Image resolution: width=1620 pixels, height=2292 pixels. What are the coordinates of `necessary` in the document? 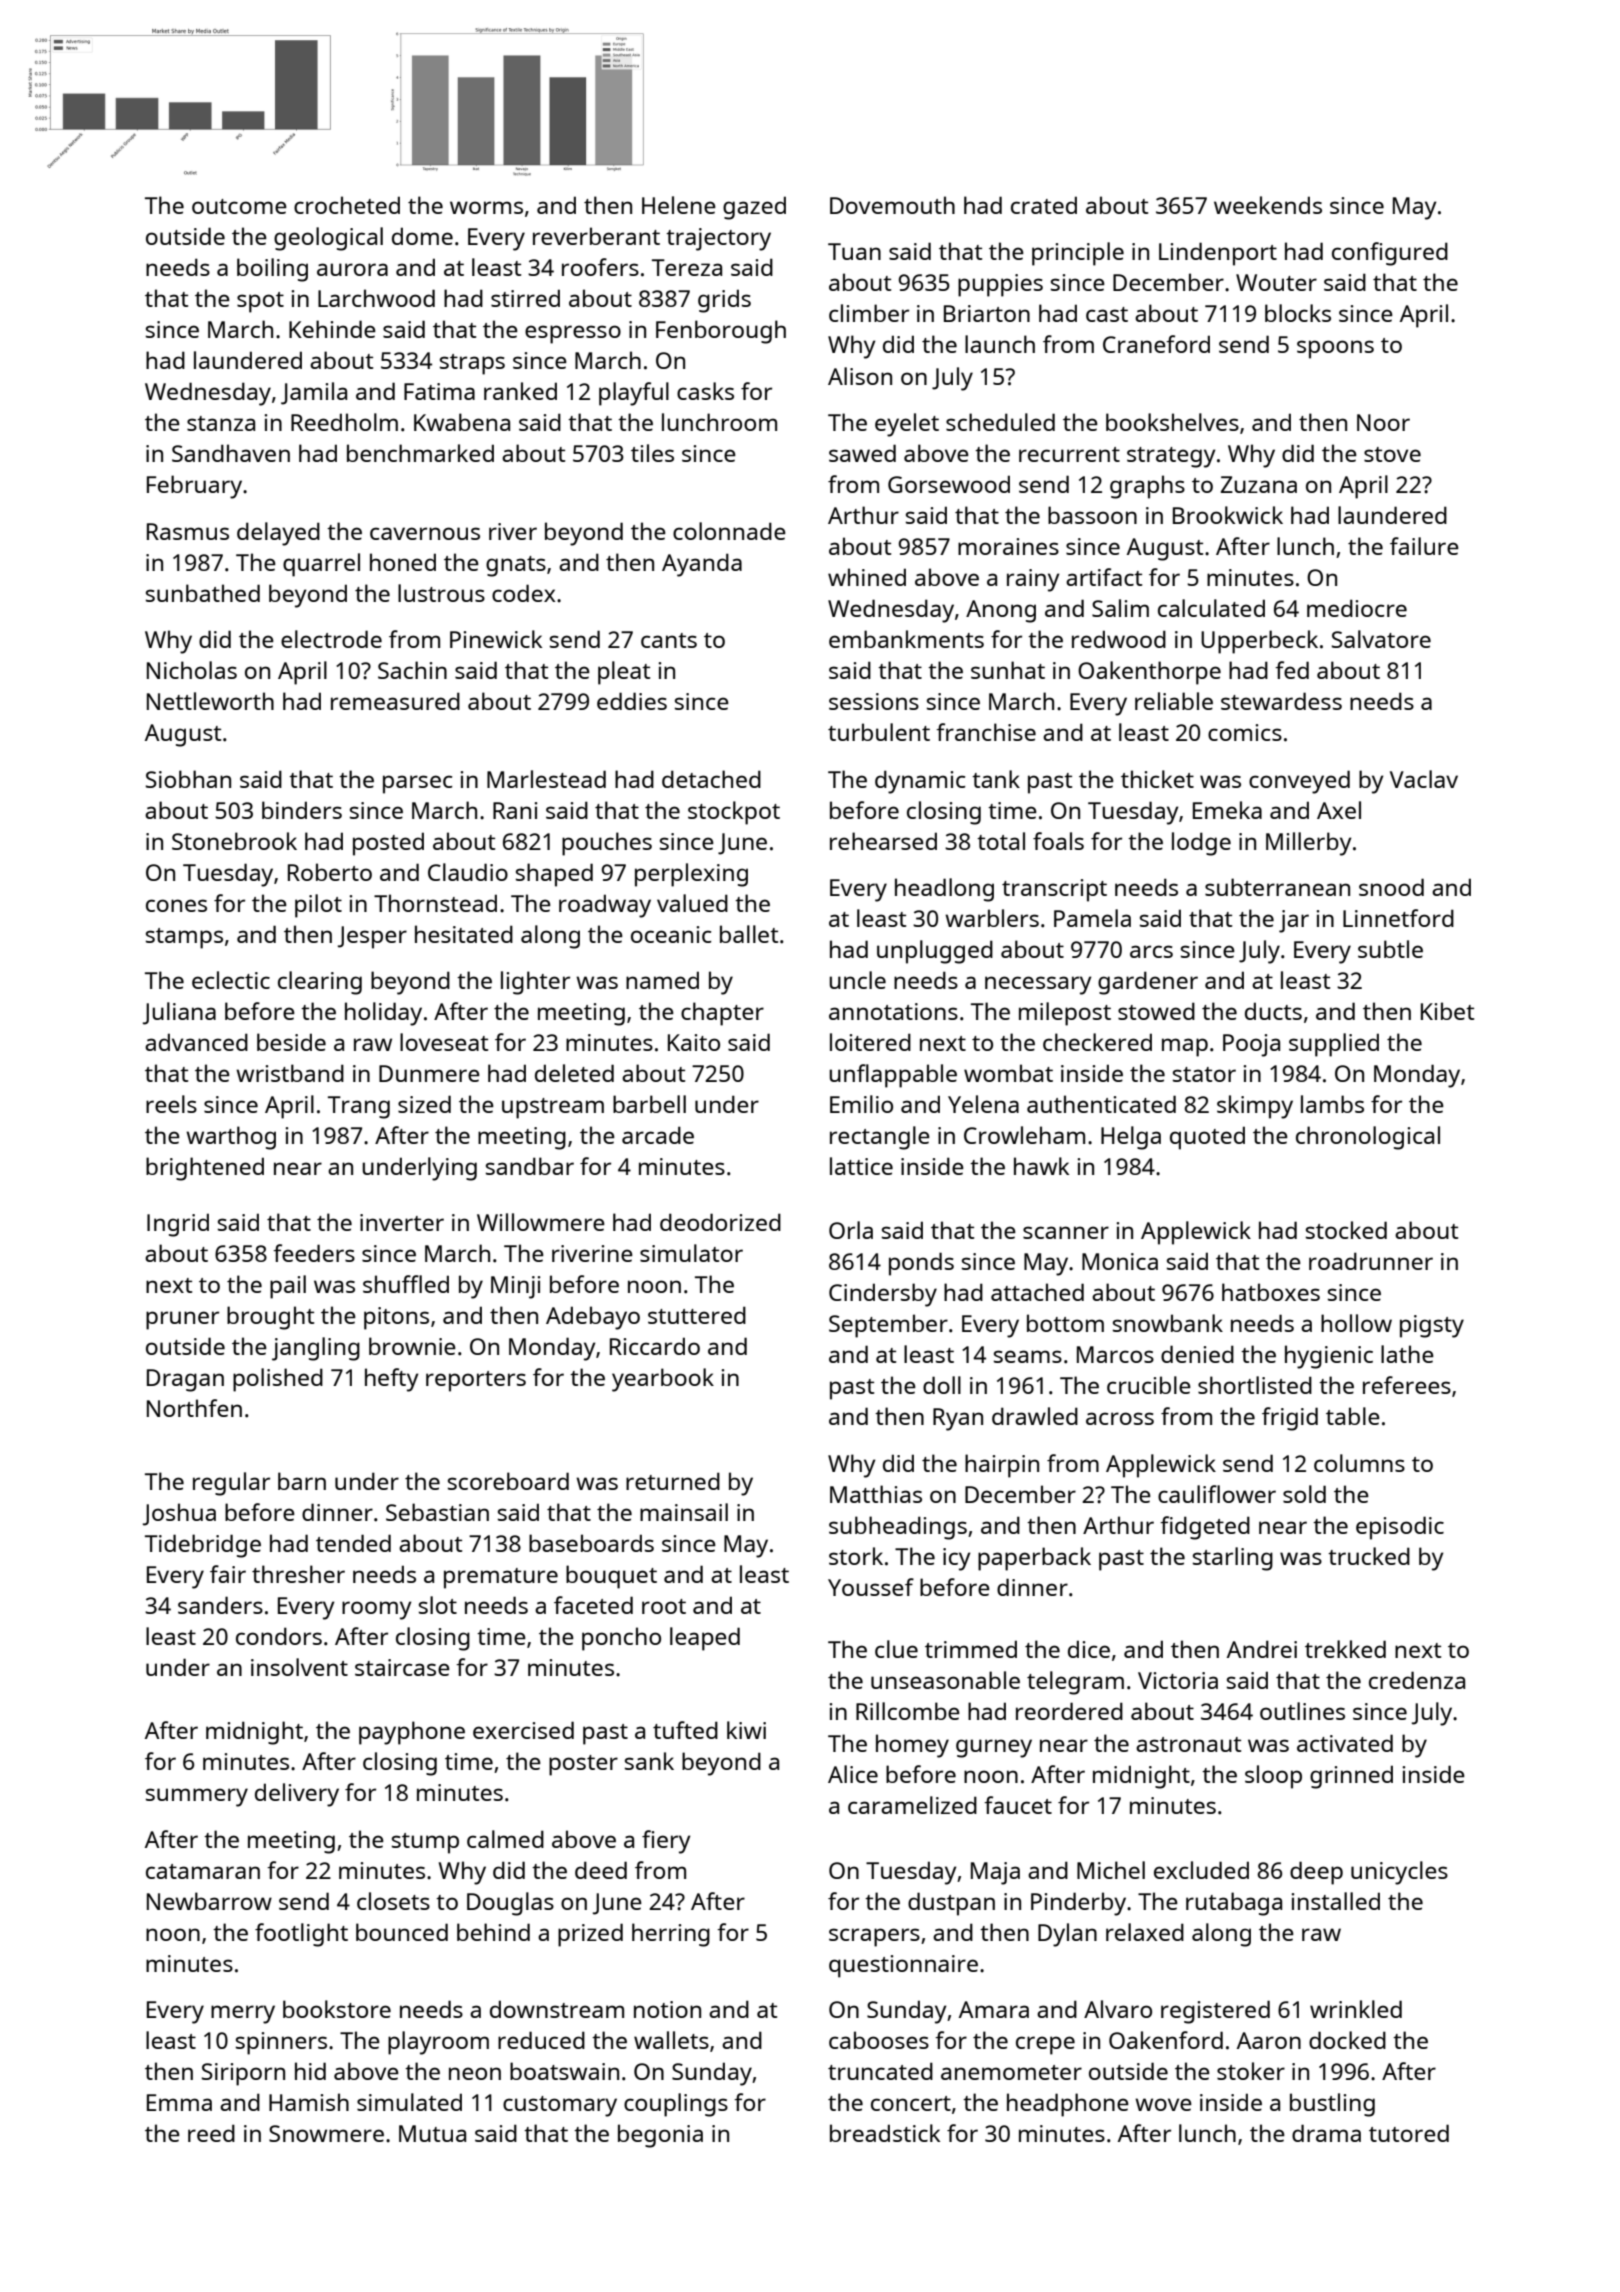 It's located at (1038, 985).
